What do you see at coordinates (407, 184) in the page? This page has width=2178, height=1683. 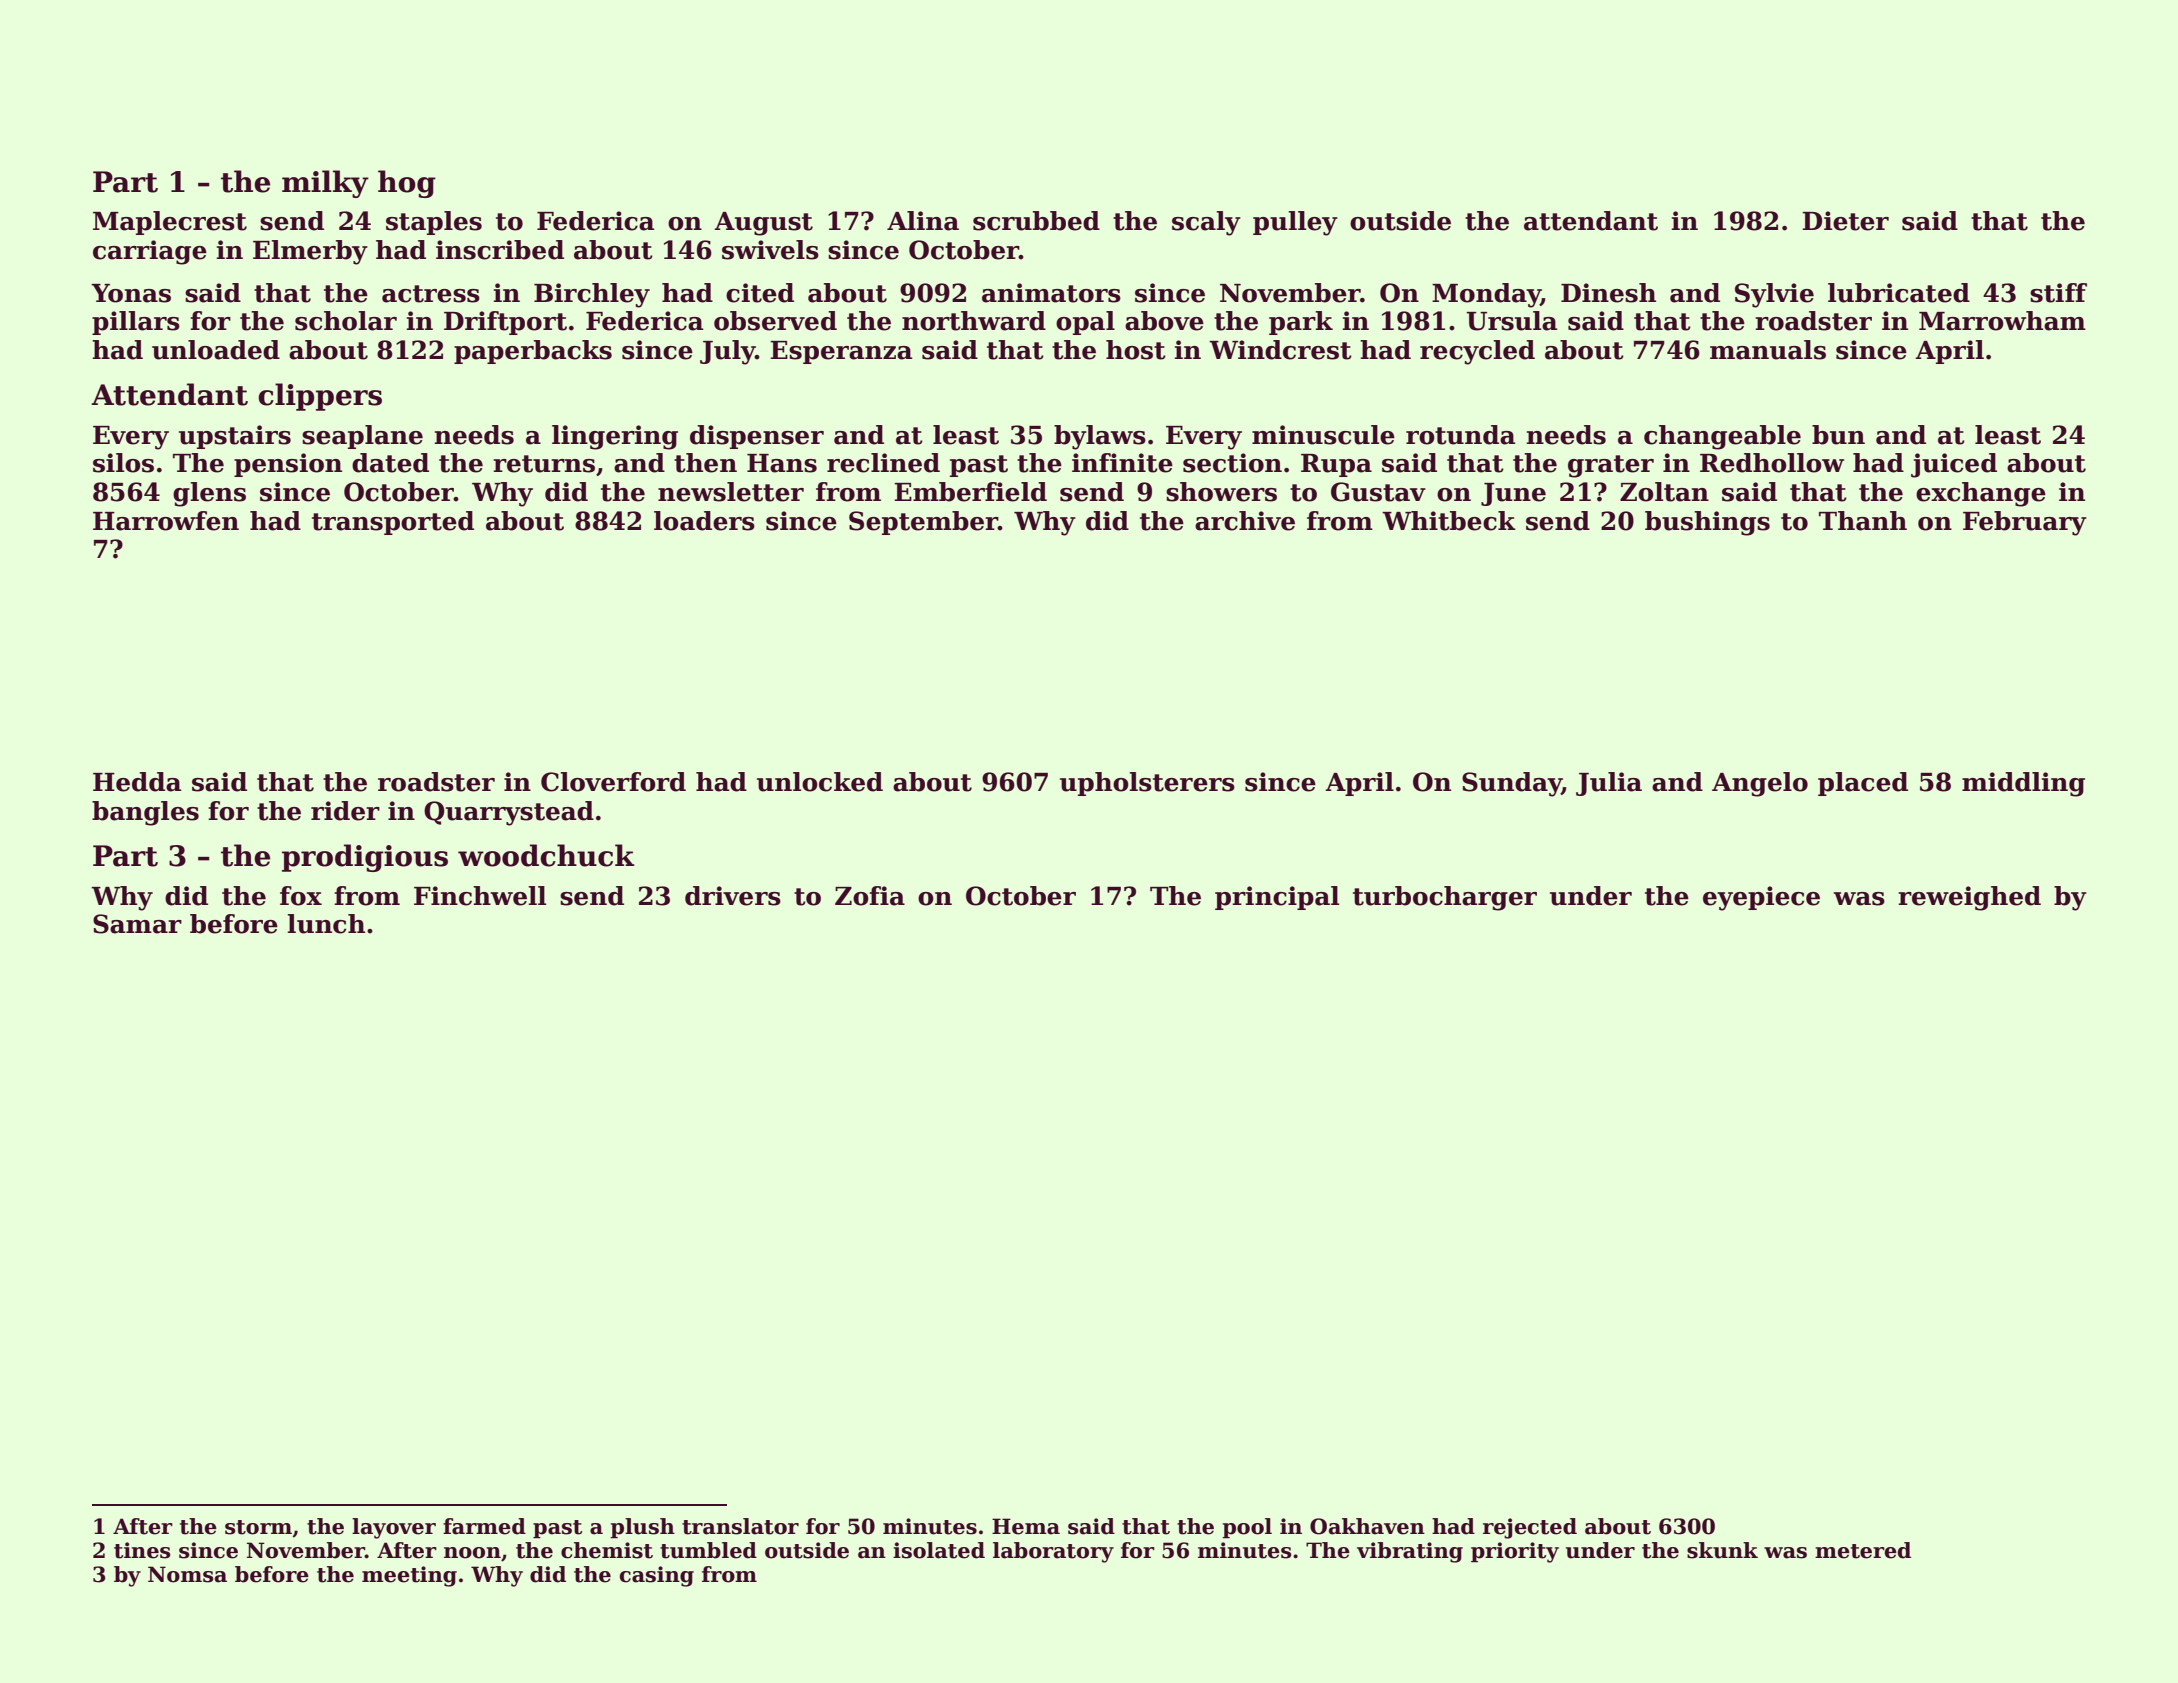 I see `hog` at bounding box center [407, 184].
